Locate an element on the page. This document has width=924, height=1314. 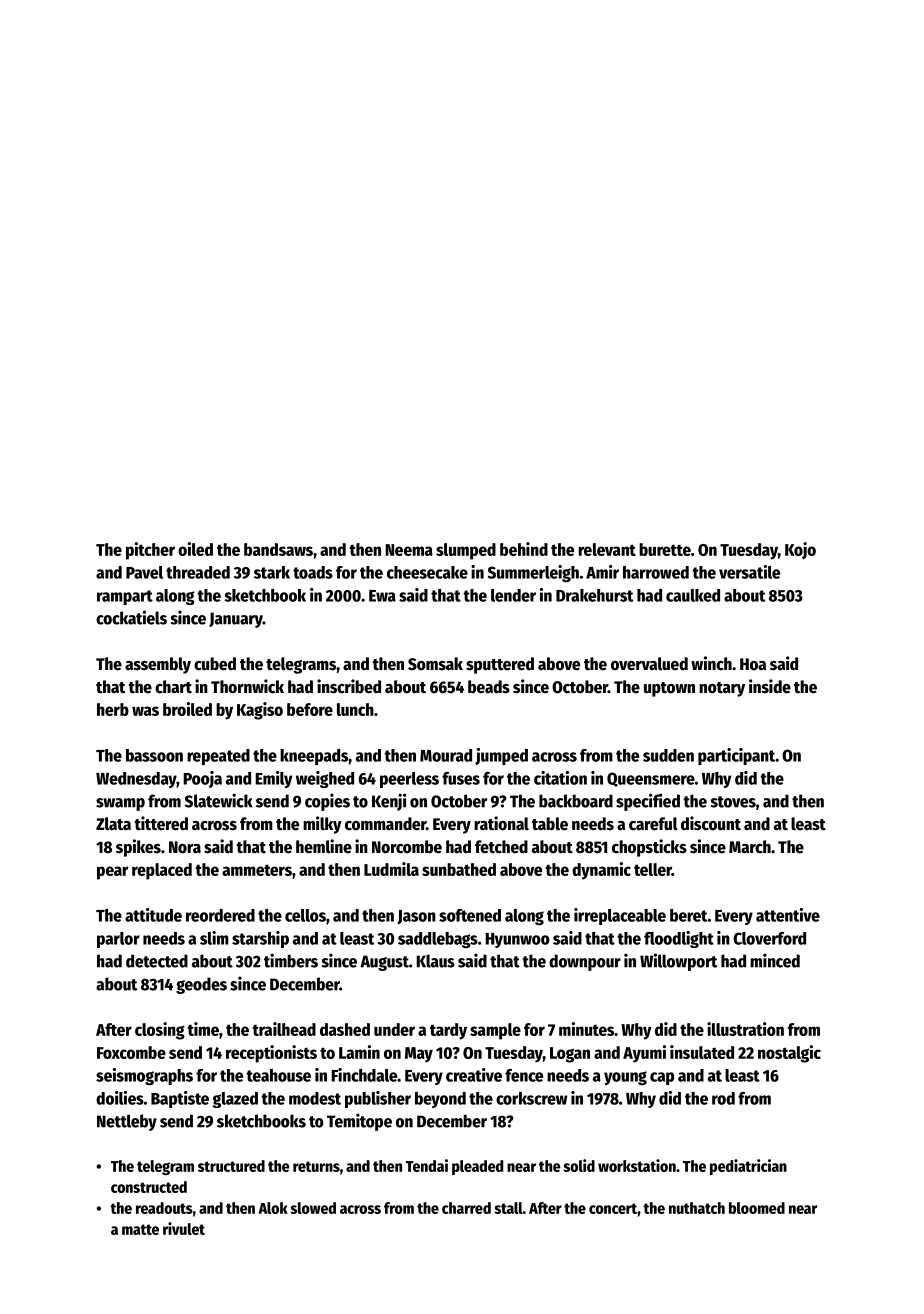
nostalgic is located at coordinates (789, 1054).
